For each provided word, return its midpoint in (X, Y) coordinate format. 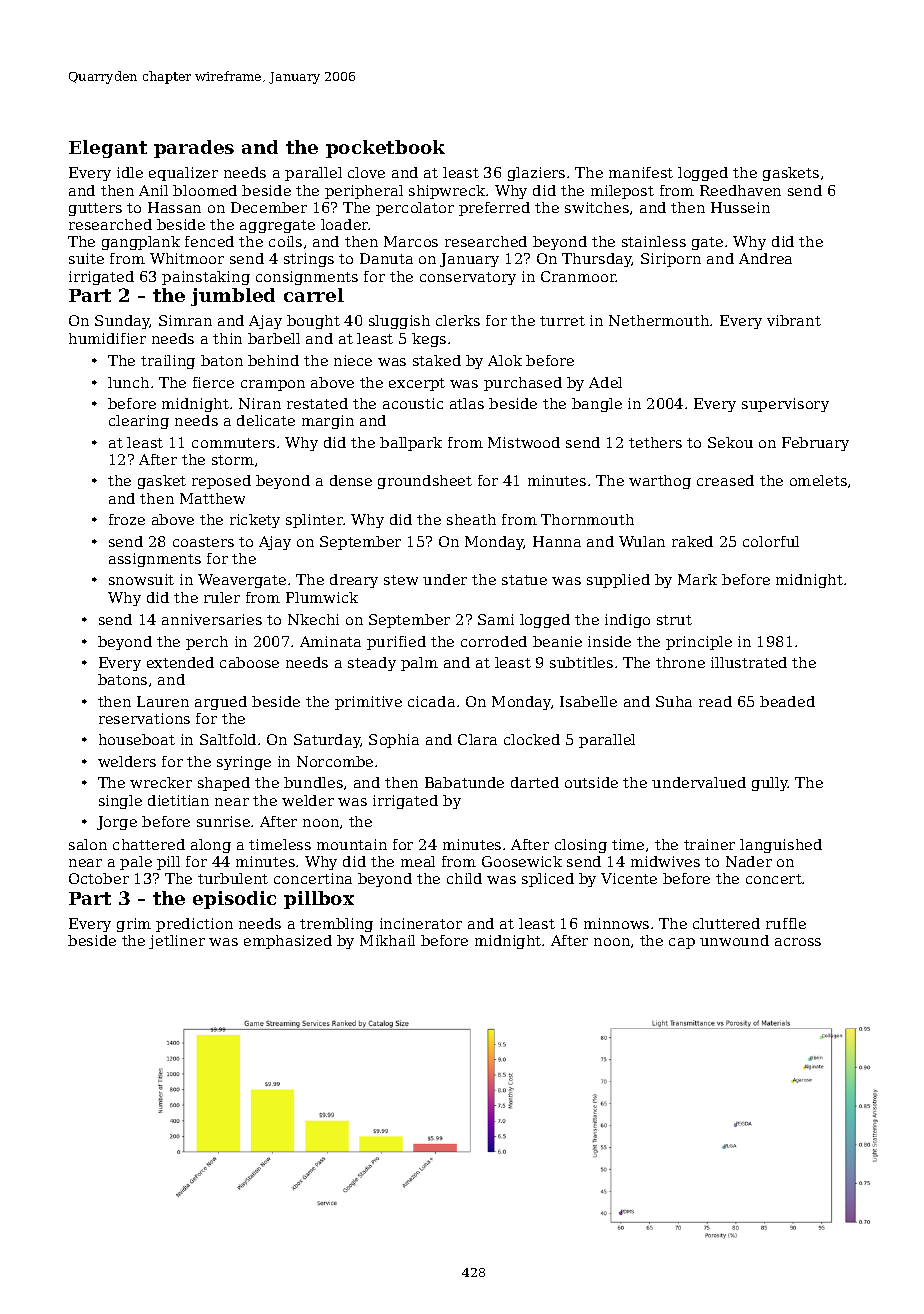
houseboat (137, 739)
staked (437, 360)
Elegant (108, 149)
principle (699, 643)
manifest (641, 172)
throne (680, 662)
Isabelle (588, 701)
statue (524, 580)
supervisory (785, 405)
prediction (194, 925)
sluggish (399, 322)
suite (86, 258)
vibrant (794, 320)
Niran (260, 403)
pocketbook (385, 149)
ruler (222, 597)
